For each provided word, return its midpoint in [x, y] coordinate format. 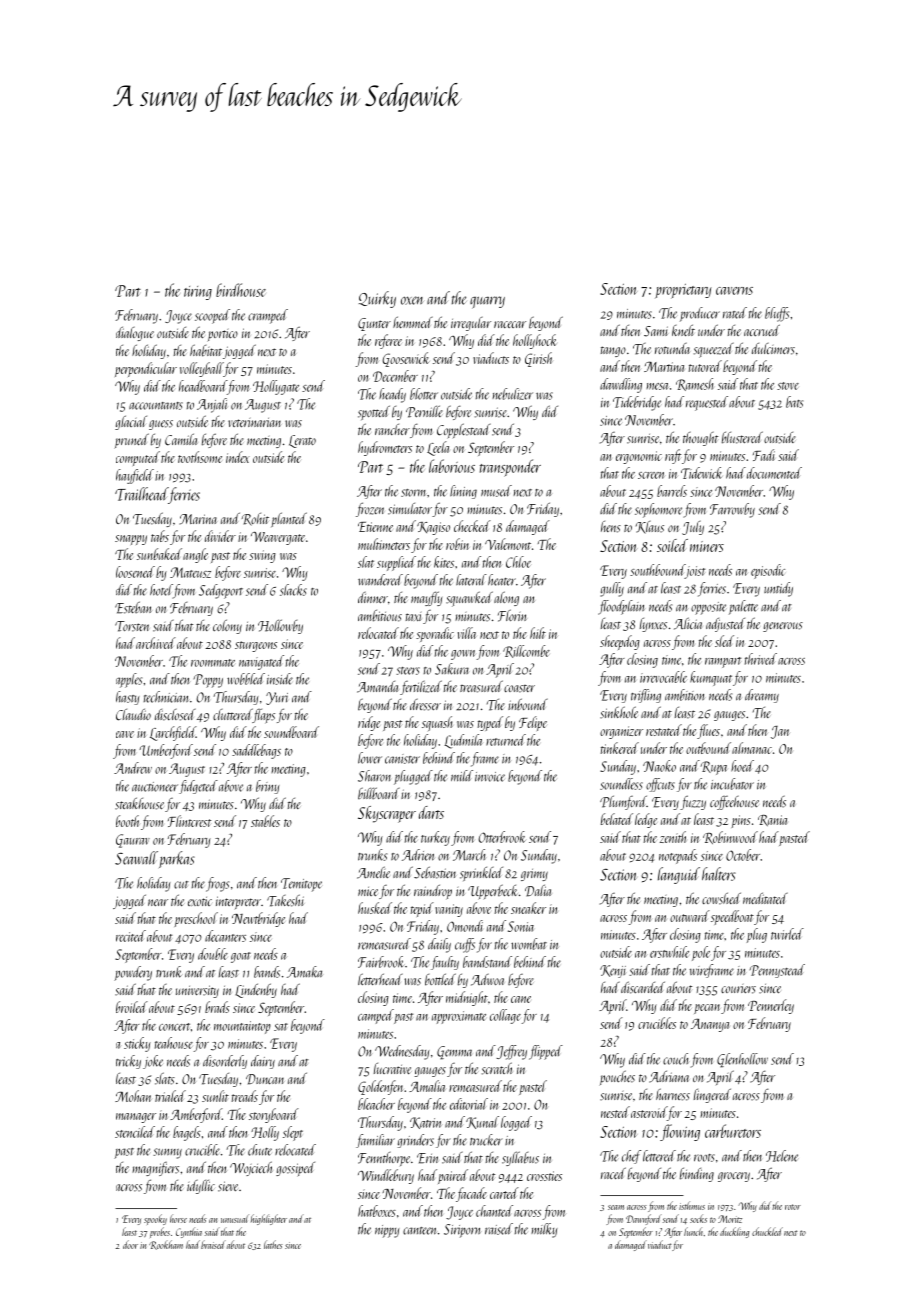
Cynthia [189, 1232]
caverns [734, 291]
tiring [198, 293]
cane [521, 999]
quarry [487, 302]
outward [690, 916]
